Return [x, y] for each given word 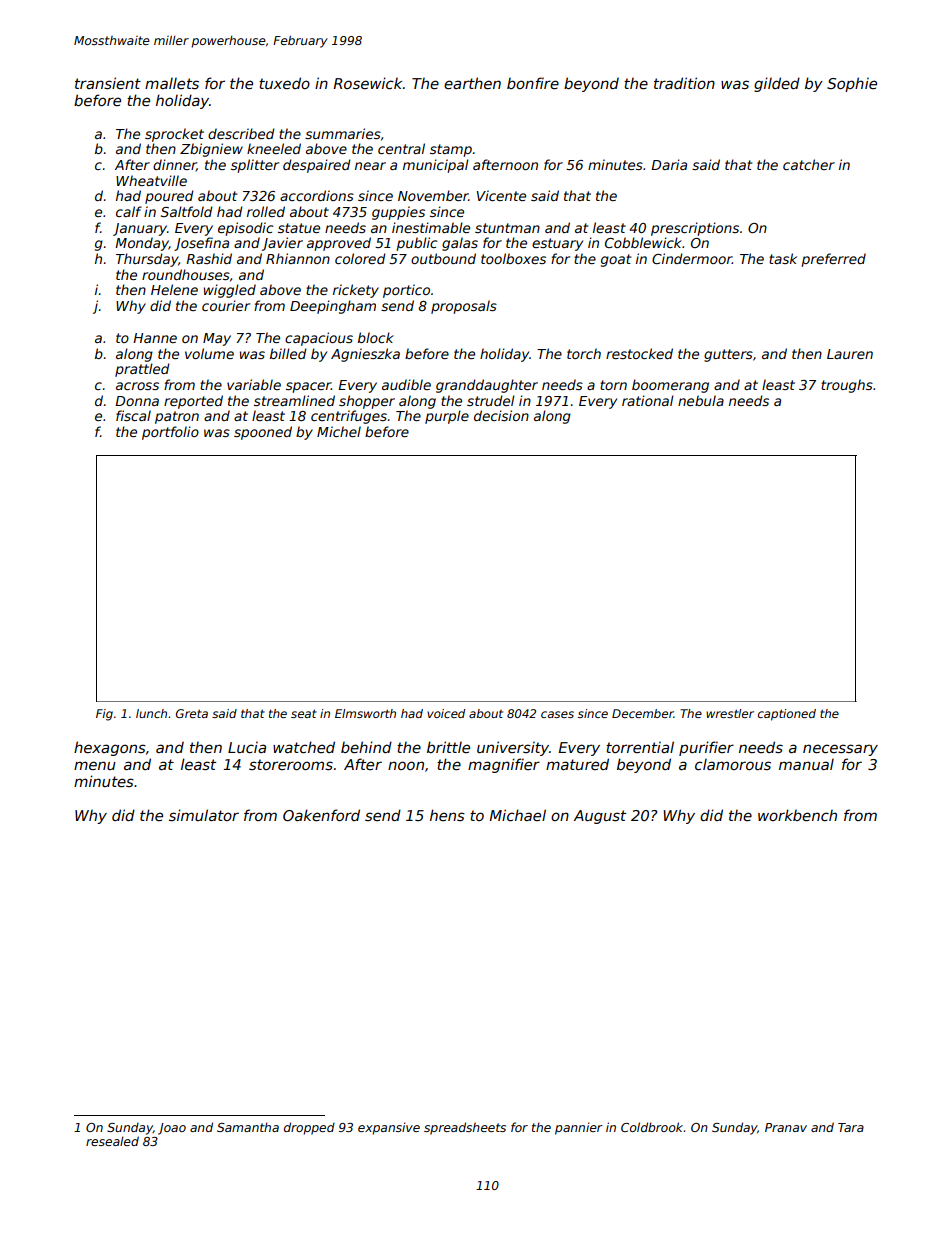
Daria [669, 164]
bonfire [533, 83]
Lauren [850, 354]
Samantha [248, 1127]
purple [447, 417]
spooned [263, 433]
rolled [266, 211]
